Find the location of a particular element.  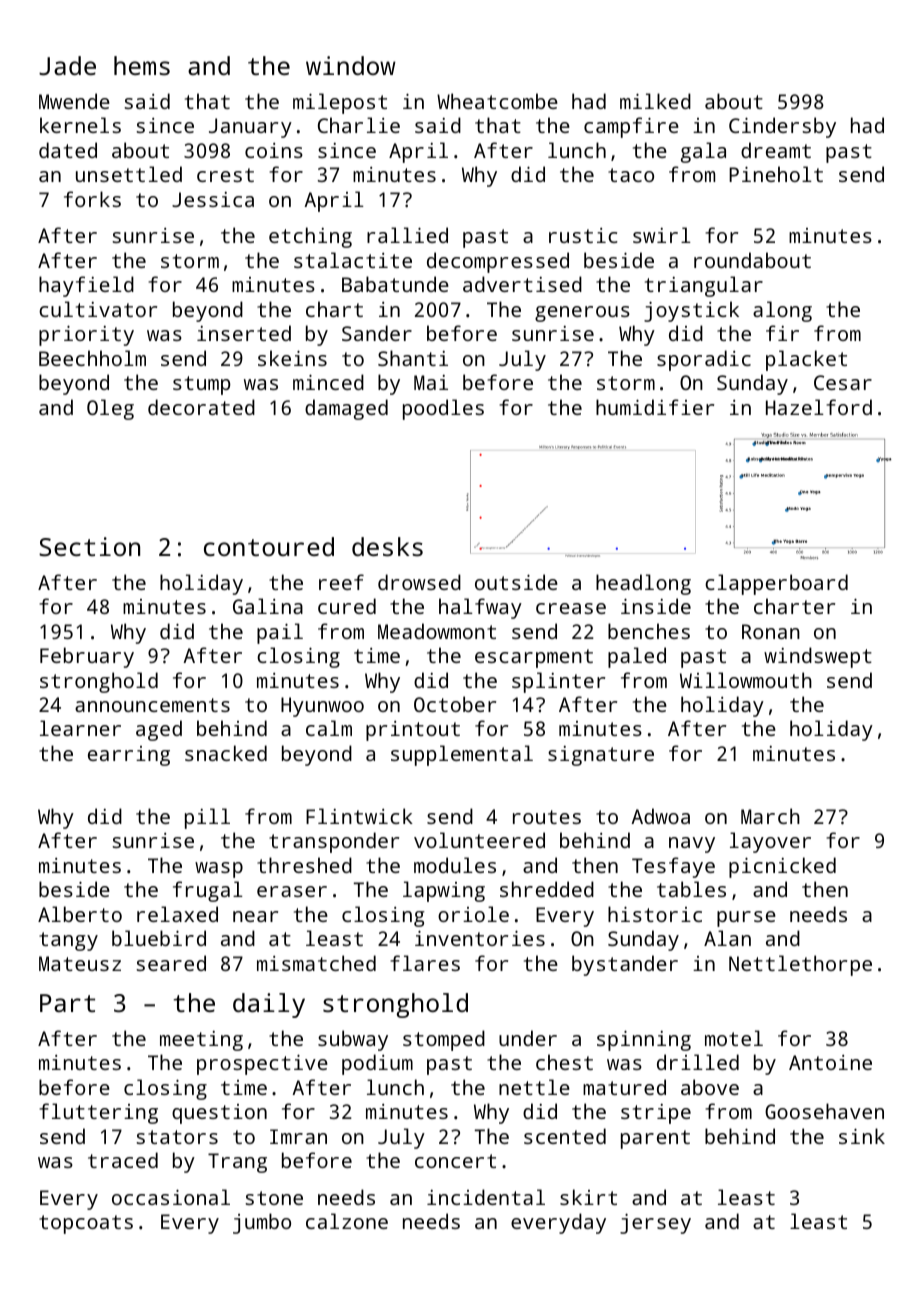

cultivator is located at coordinates (98, 309).
